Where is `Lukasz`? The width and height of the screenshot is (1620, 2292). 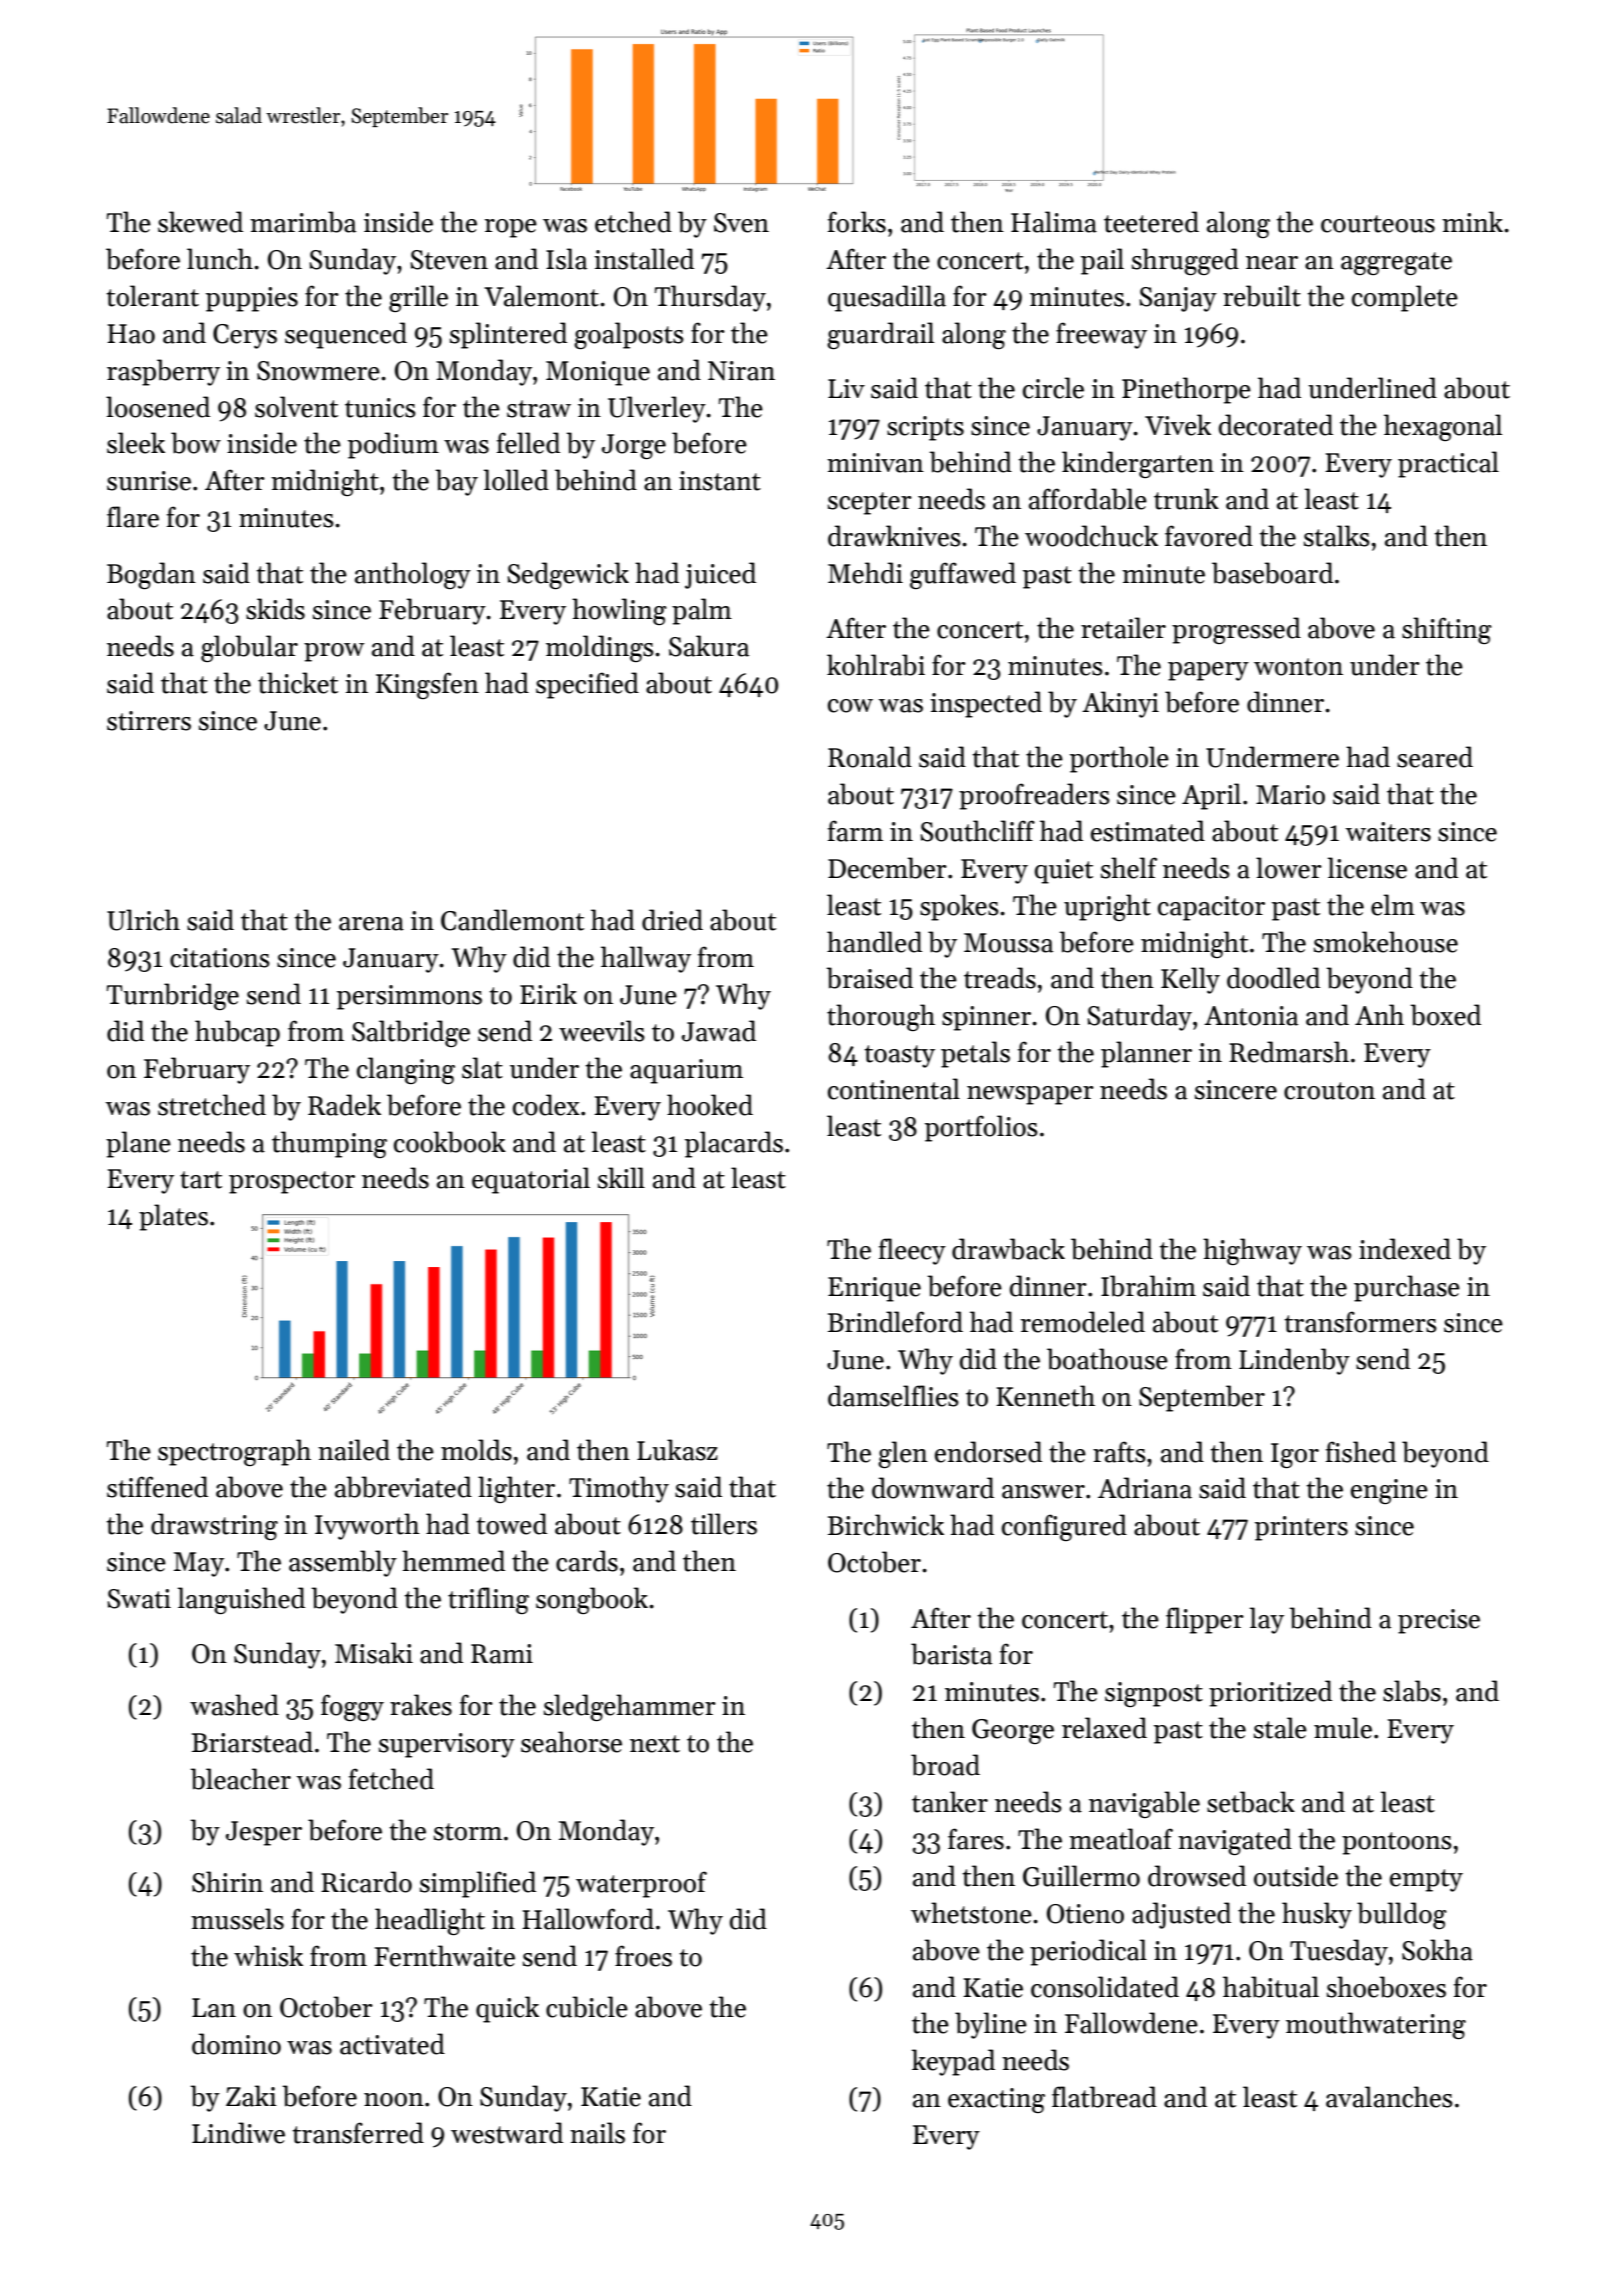
Lukasz is located at coordinates (677, 1450).
